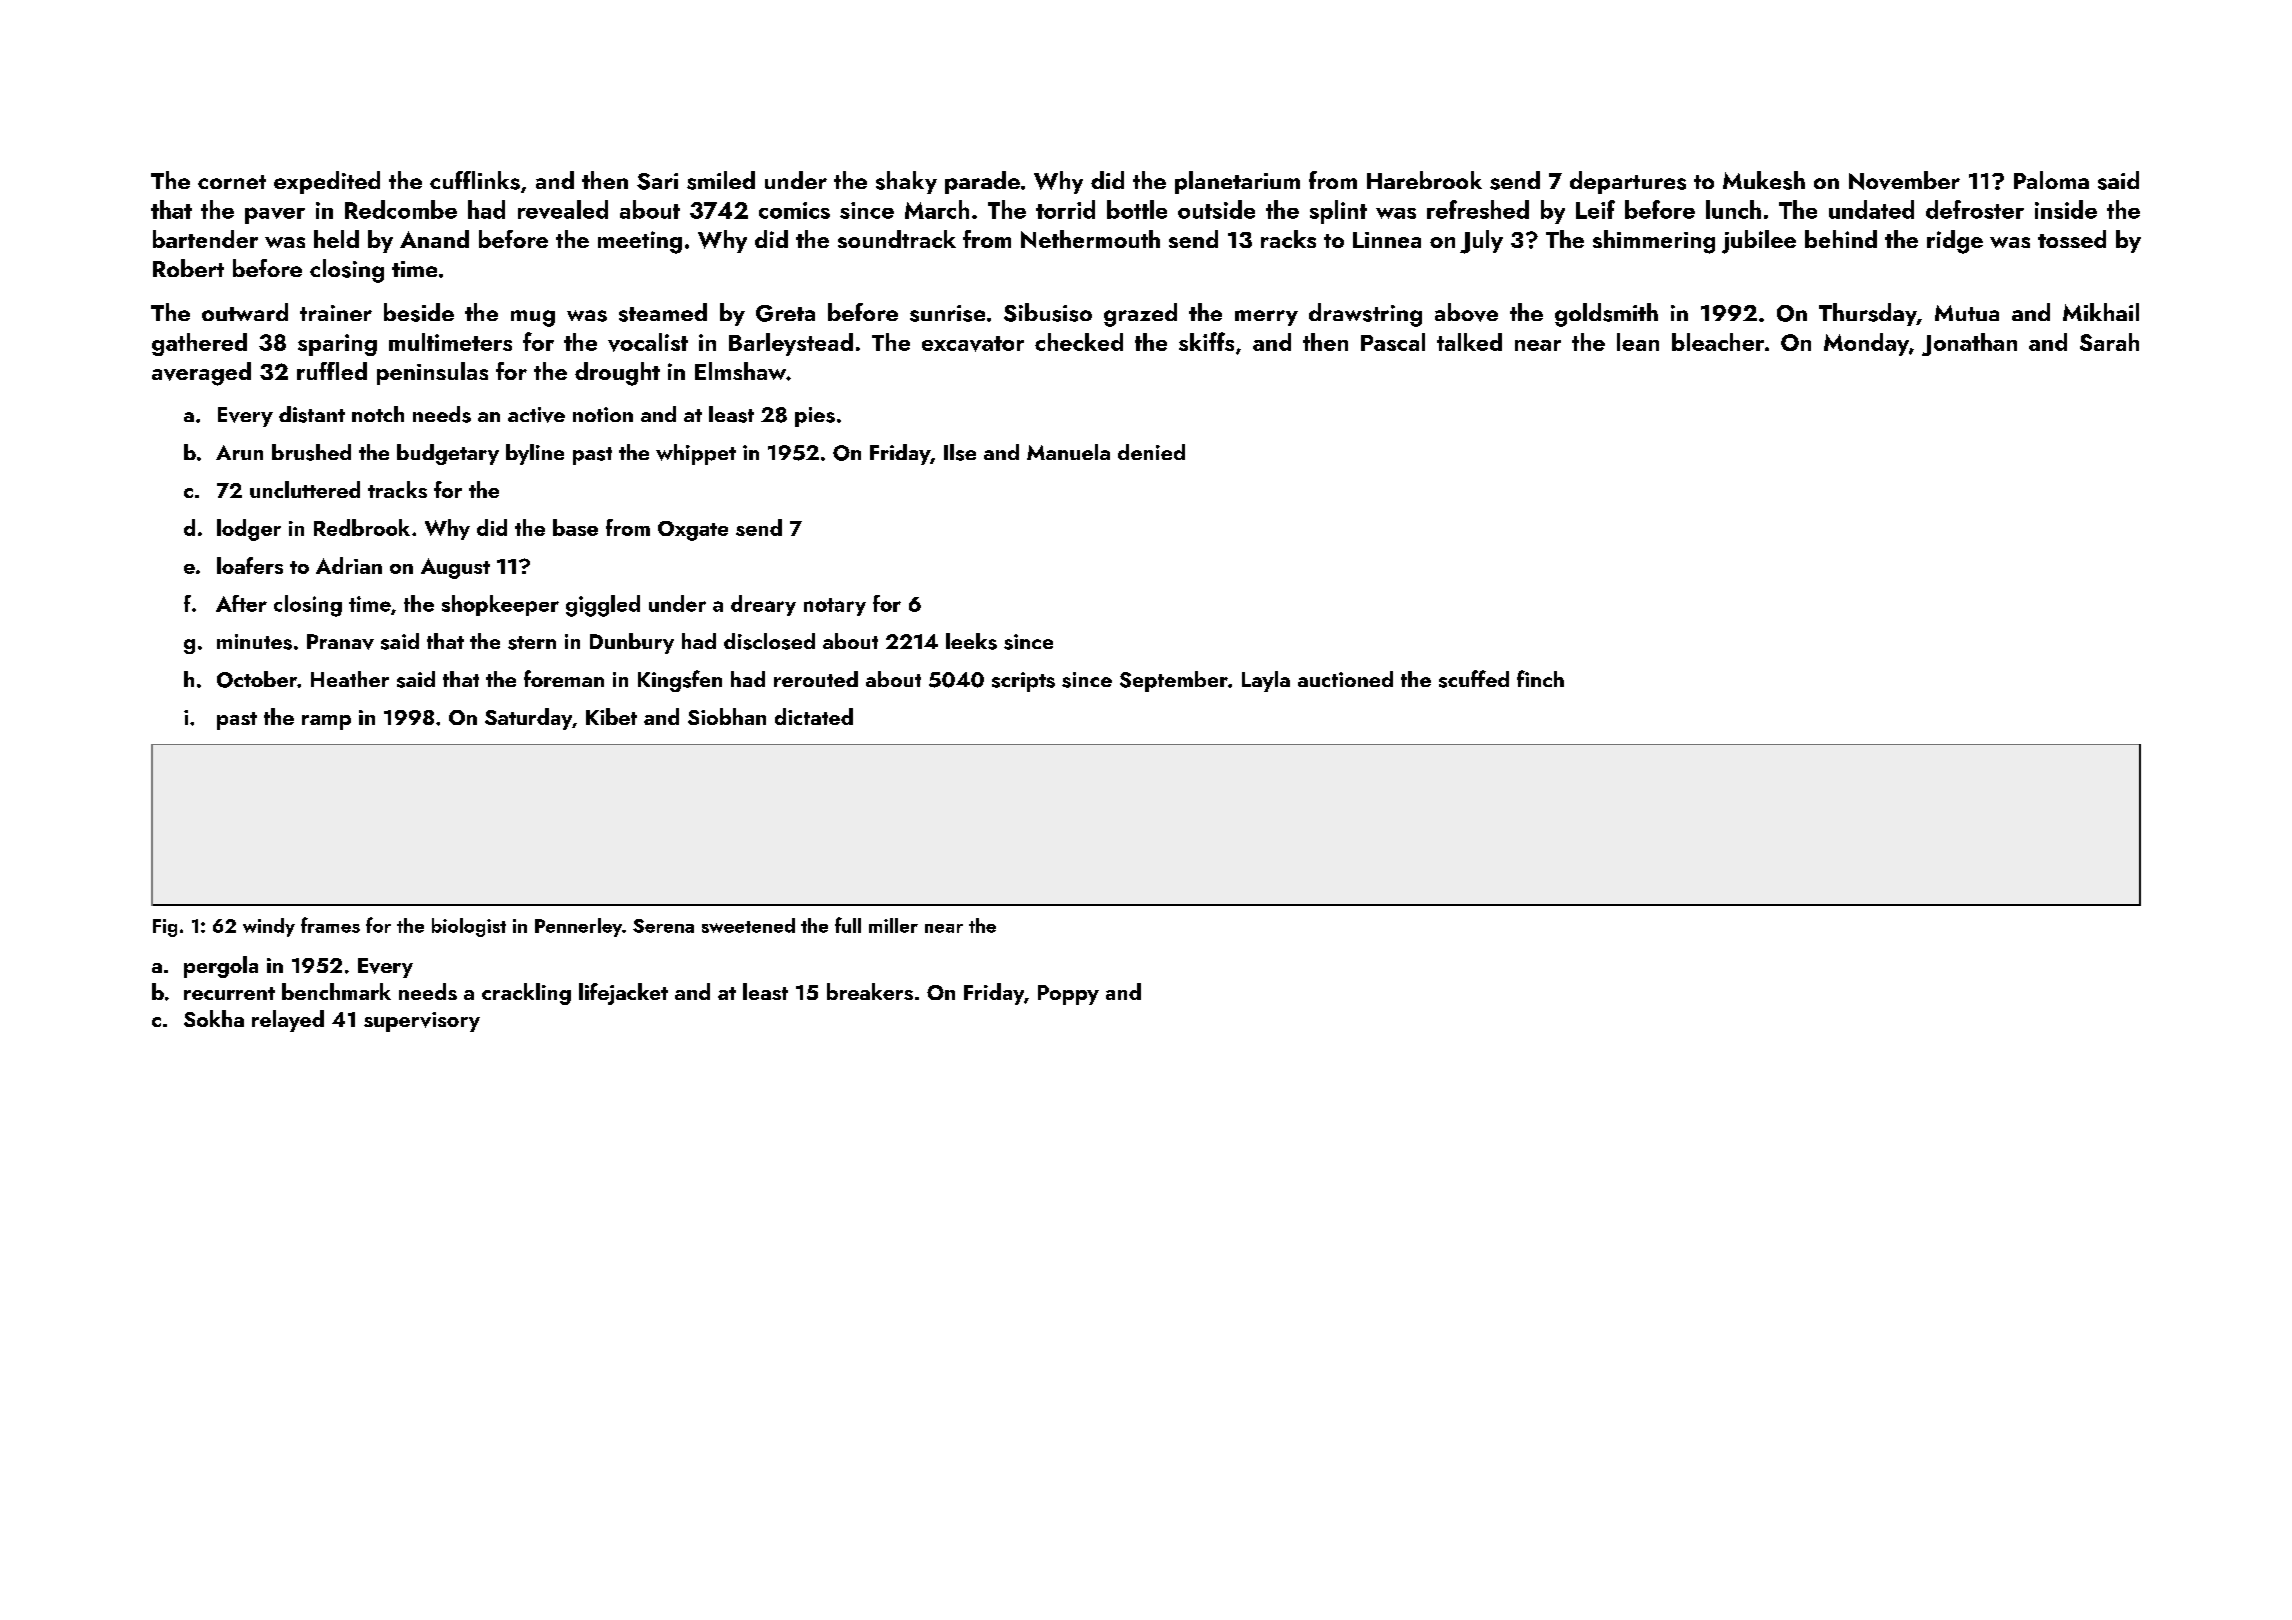 Image resolution: width=2292 pixels, height=1620 pixels. I want to click on Ilse, so click(960, 452).
